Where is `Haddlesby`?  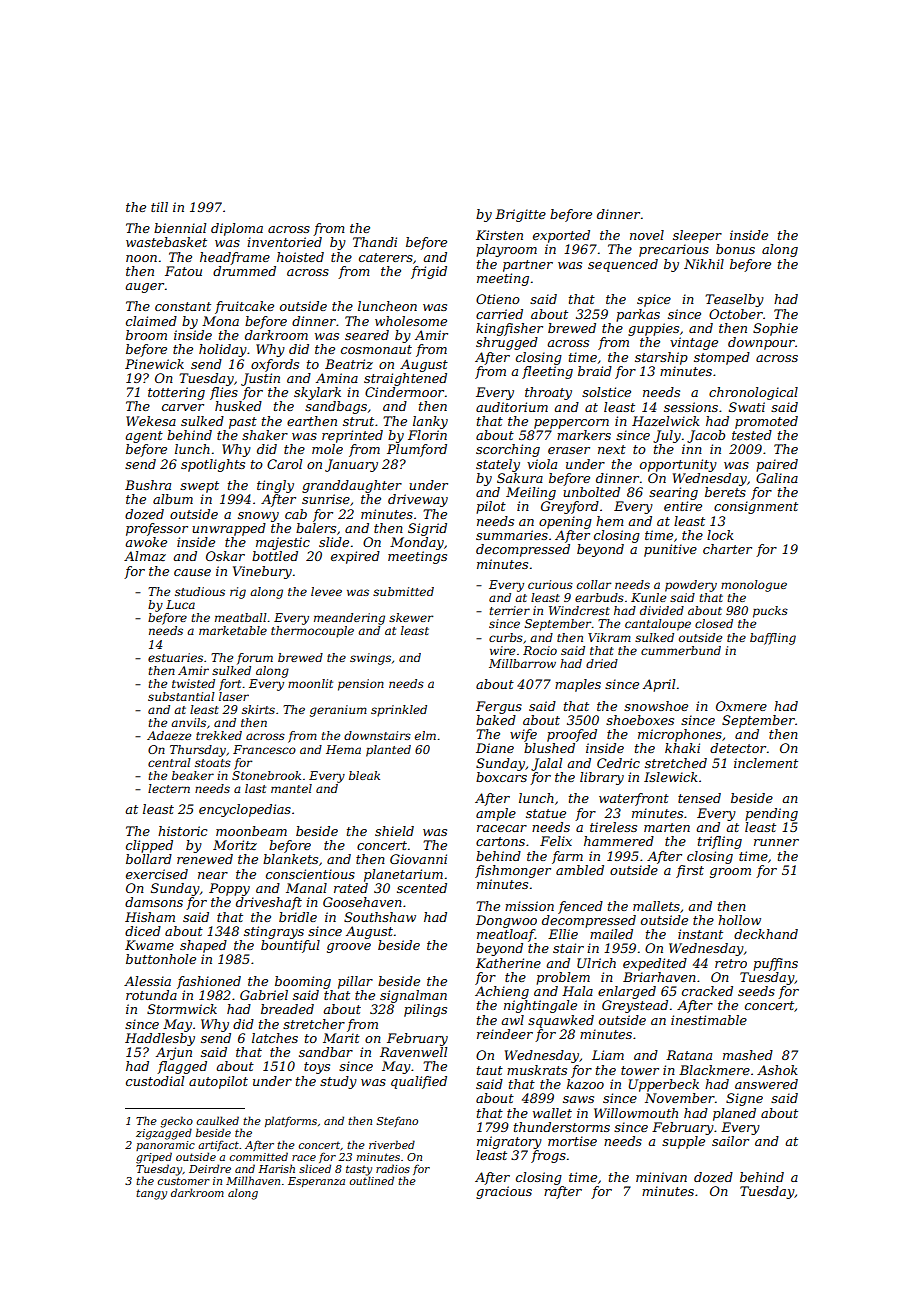
Haddlesby is located at coordinates (160, 1039).
